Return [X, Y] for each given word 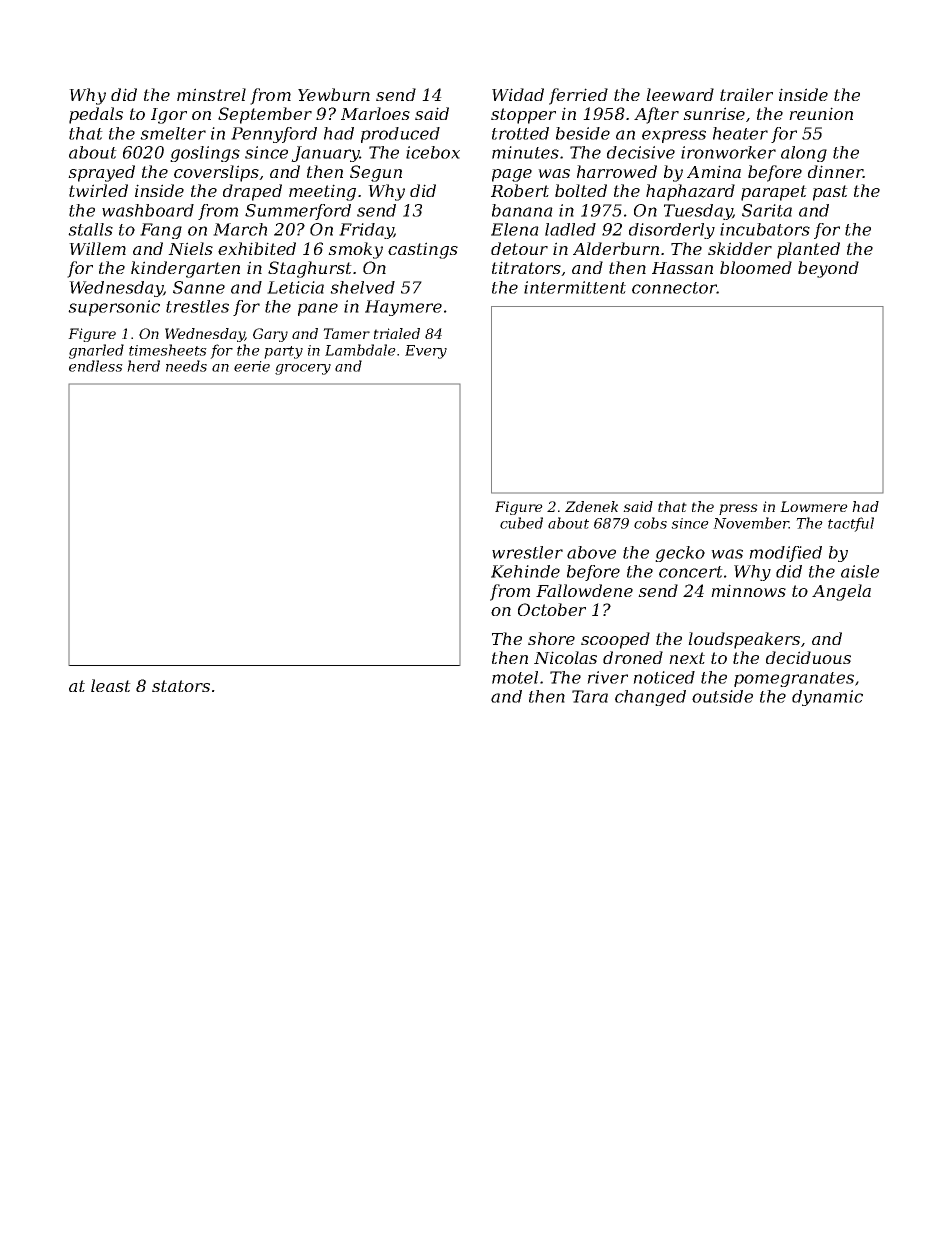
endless [96, 366]
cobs [650, 523]
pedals [96, 115]
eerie [252, 366]
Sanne [199, 287]
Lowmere [814, 506]
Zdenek [591, 506]
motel [515, 677]
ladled [570, 229]
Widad [518, 94]
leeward [680, 94]
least [111, 685]
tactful [851, 524]
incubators [765, 229]
